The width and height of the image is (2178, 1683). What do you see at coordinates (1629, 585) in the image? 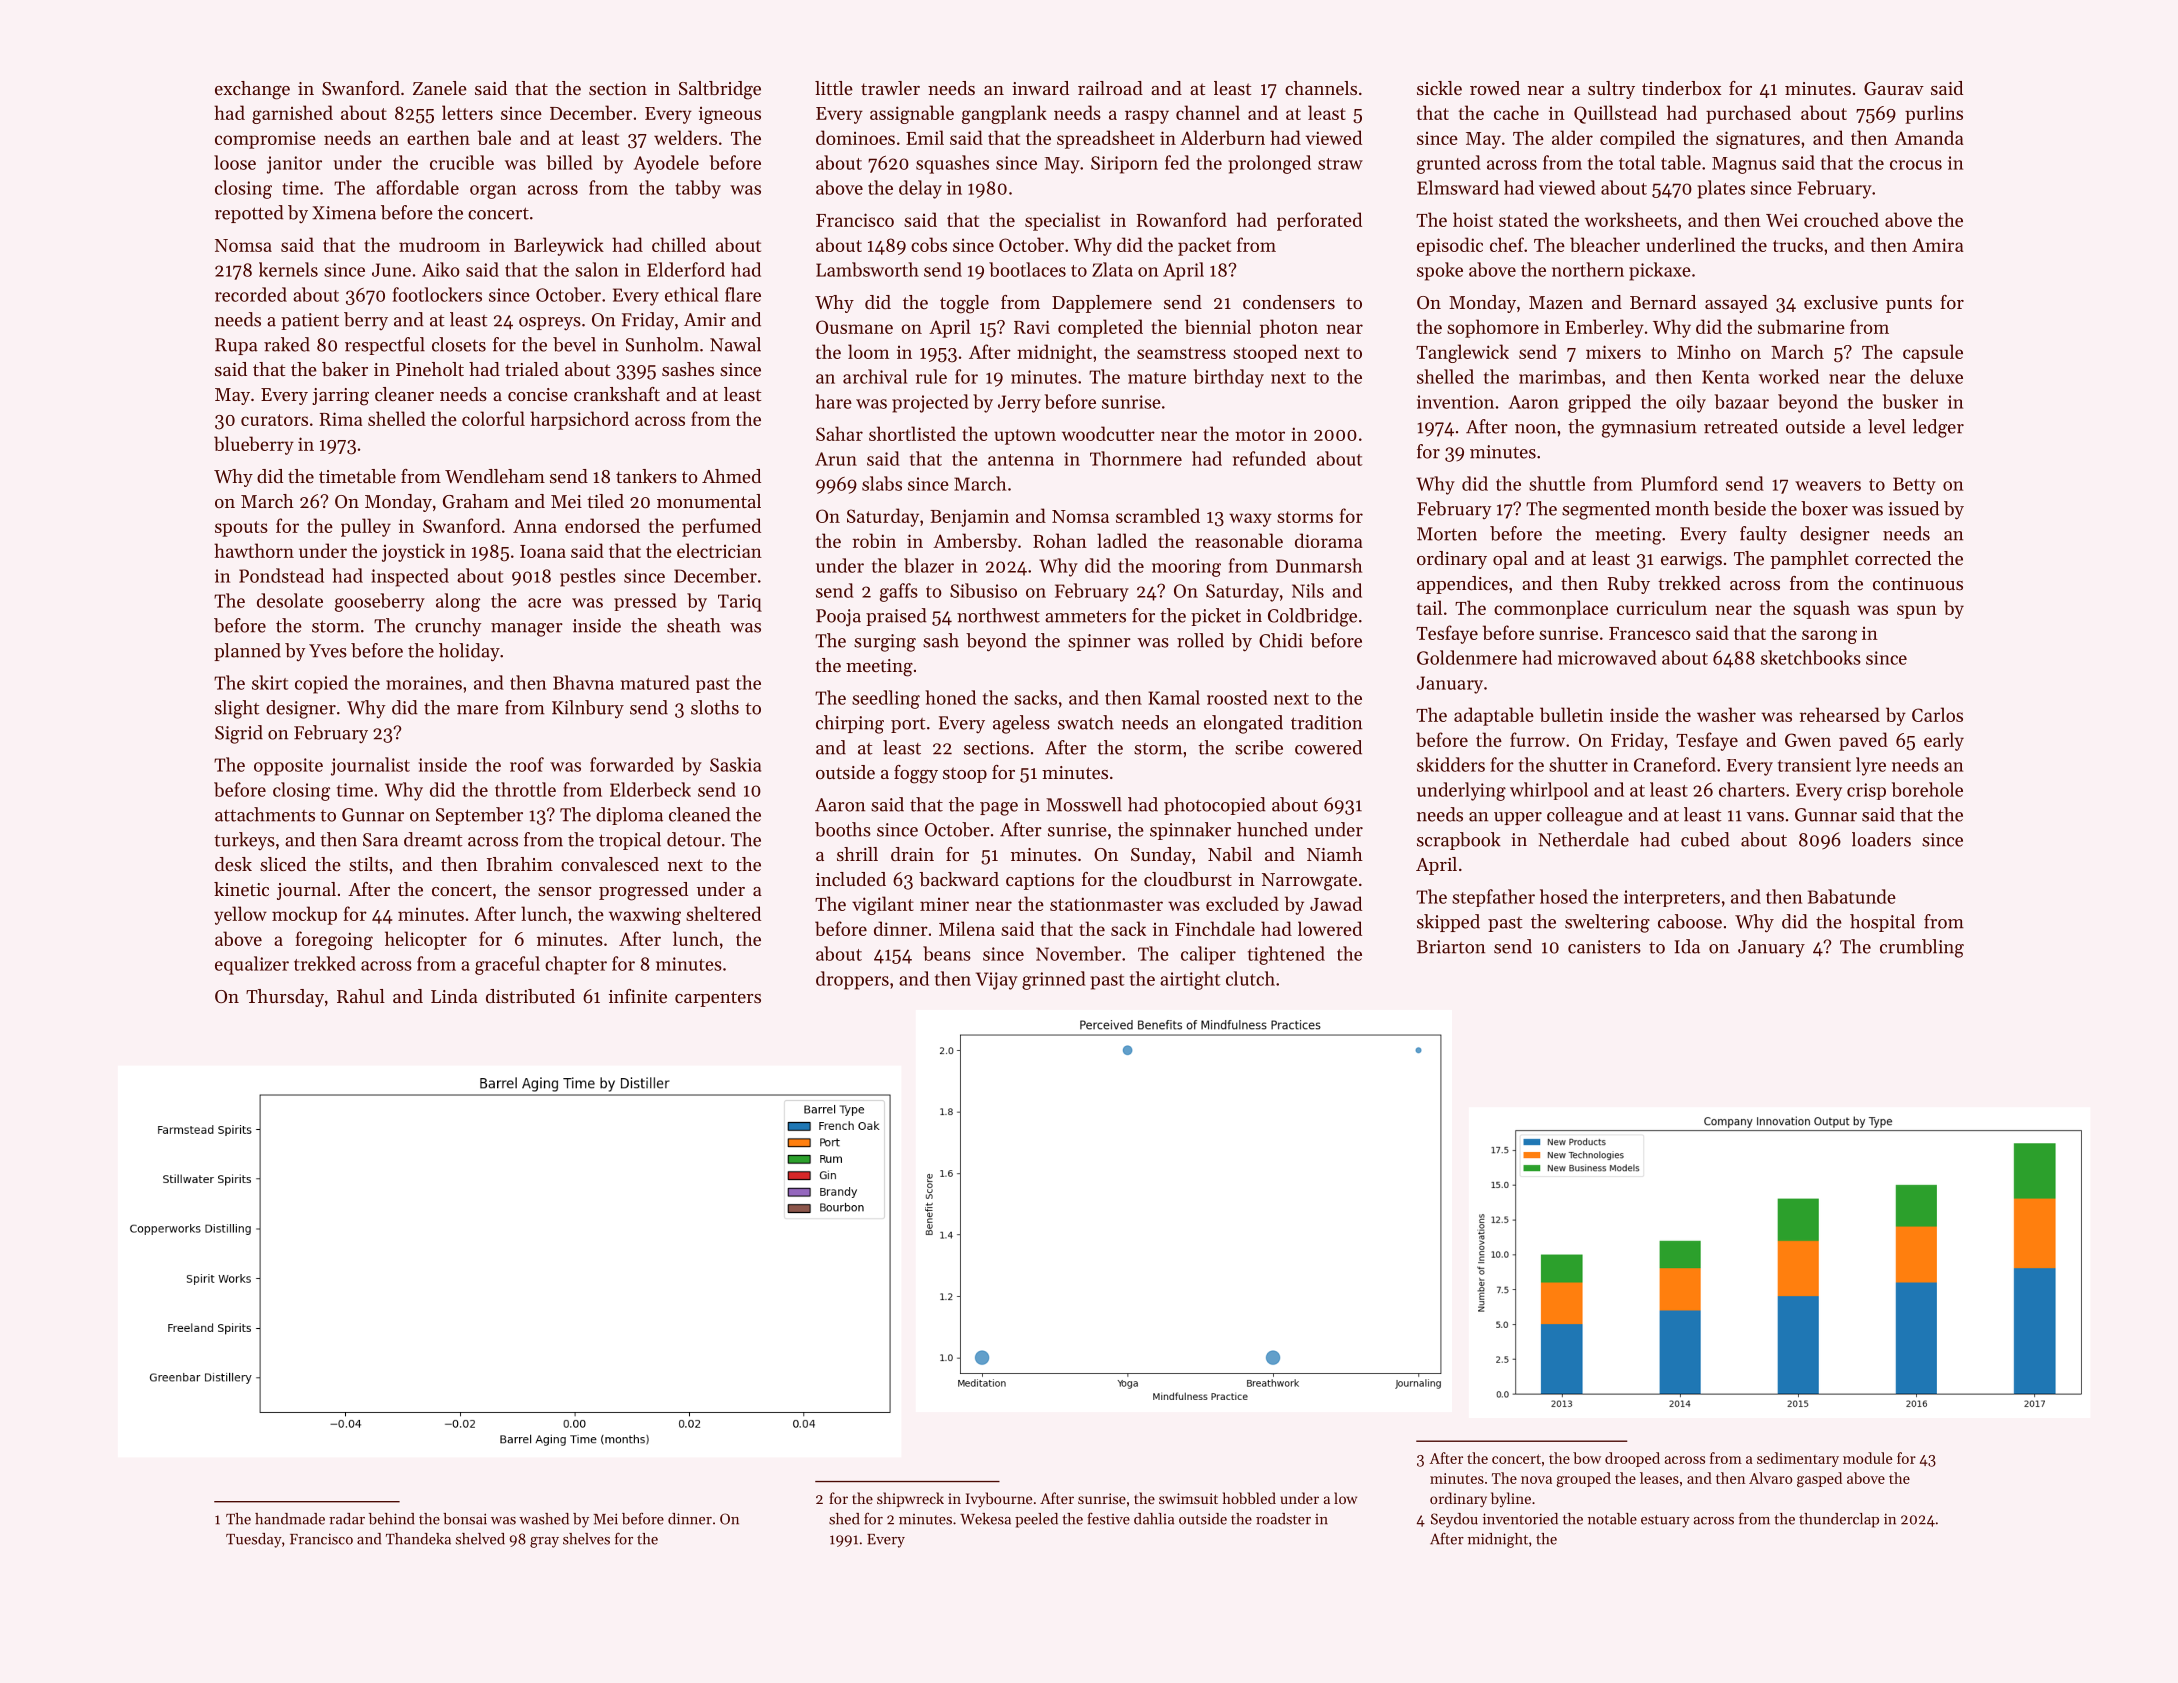
I see `Ruby` at bounding box center [1629, 585].
